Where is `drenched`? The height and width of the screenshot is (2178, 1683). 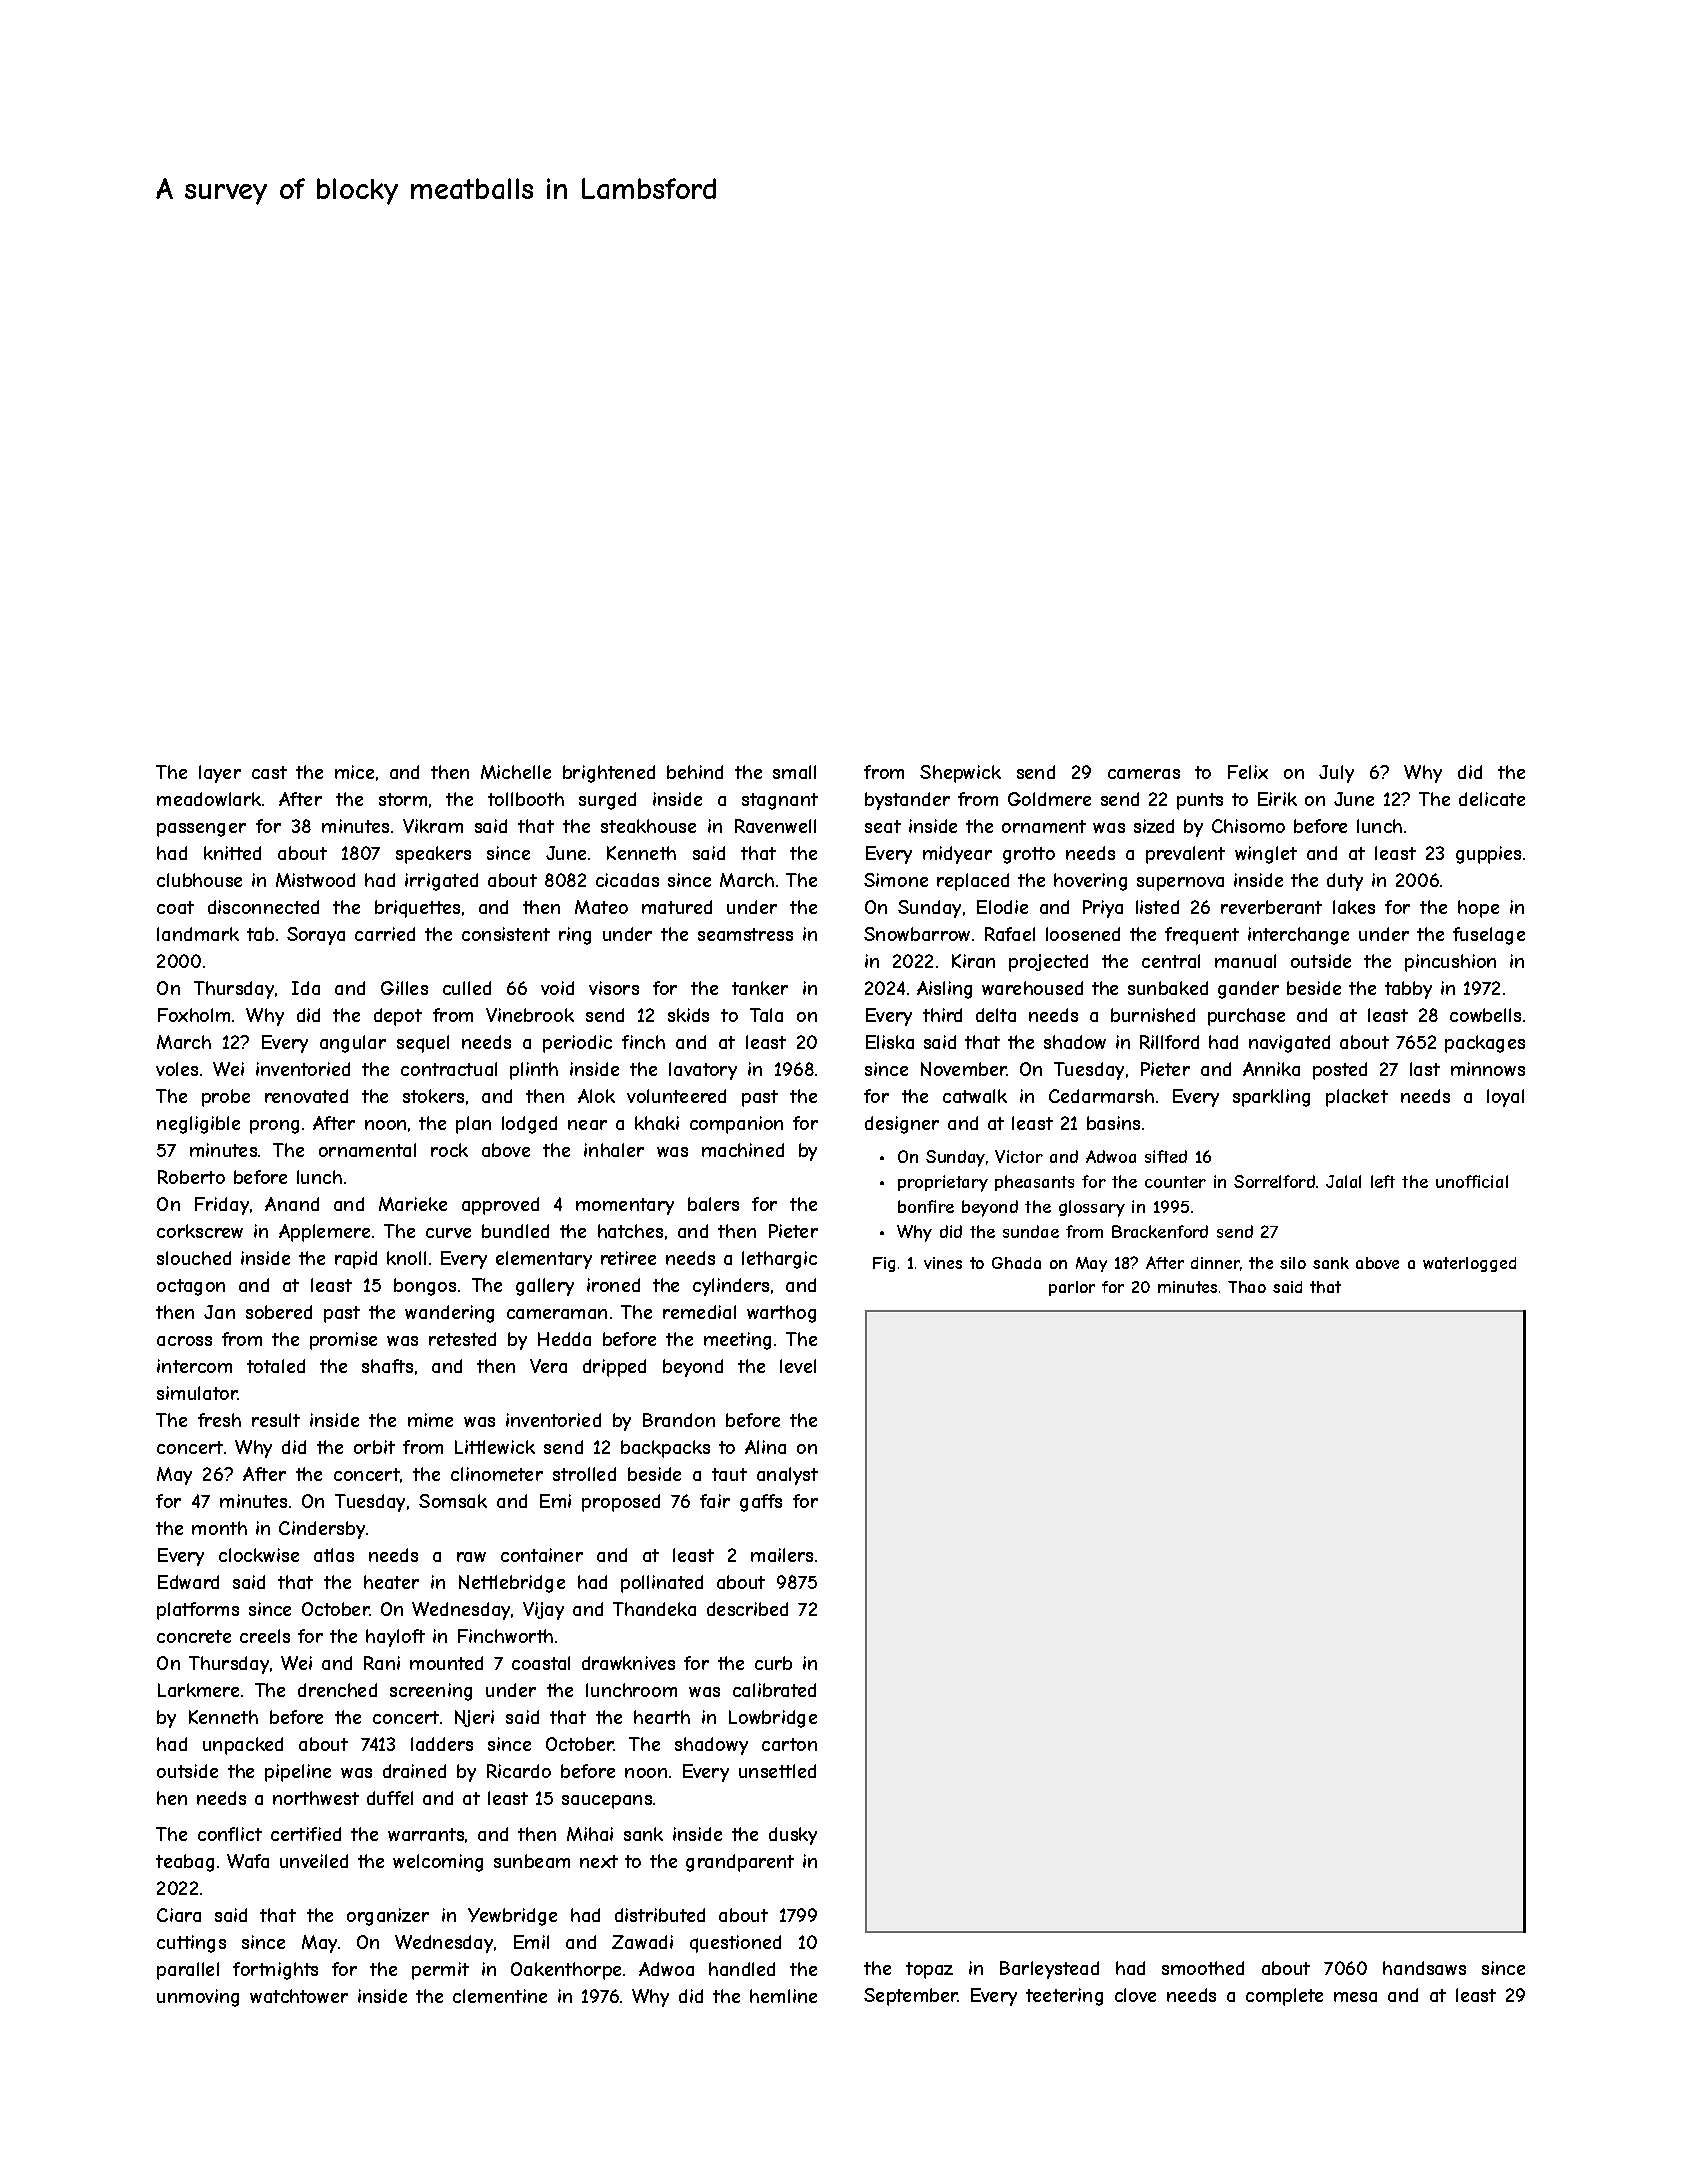
drenched is located at coordinates (337, 1690).
